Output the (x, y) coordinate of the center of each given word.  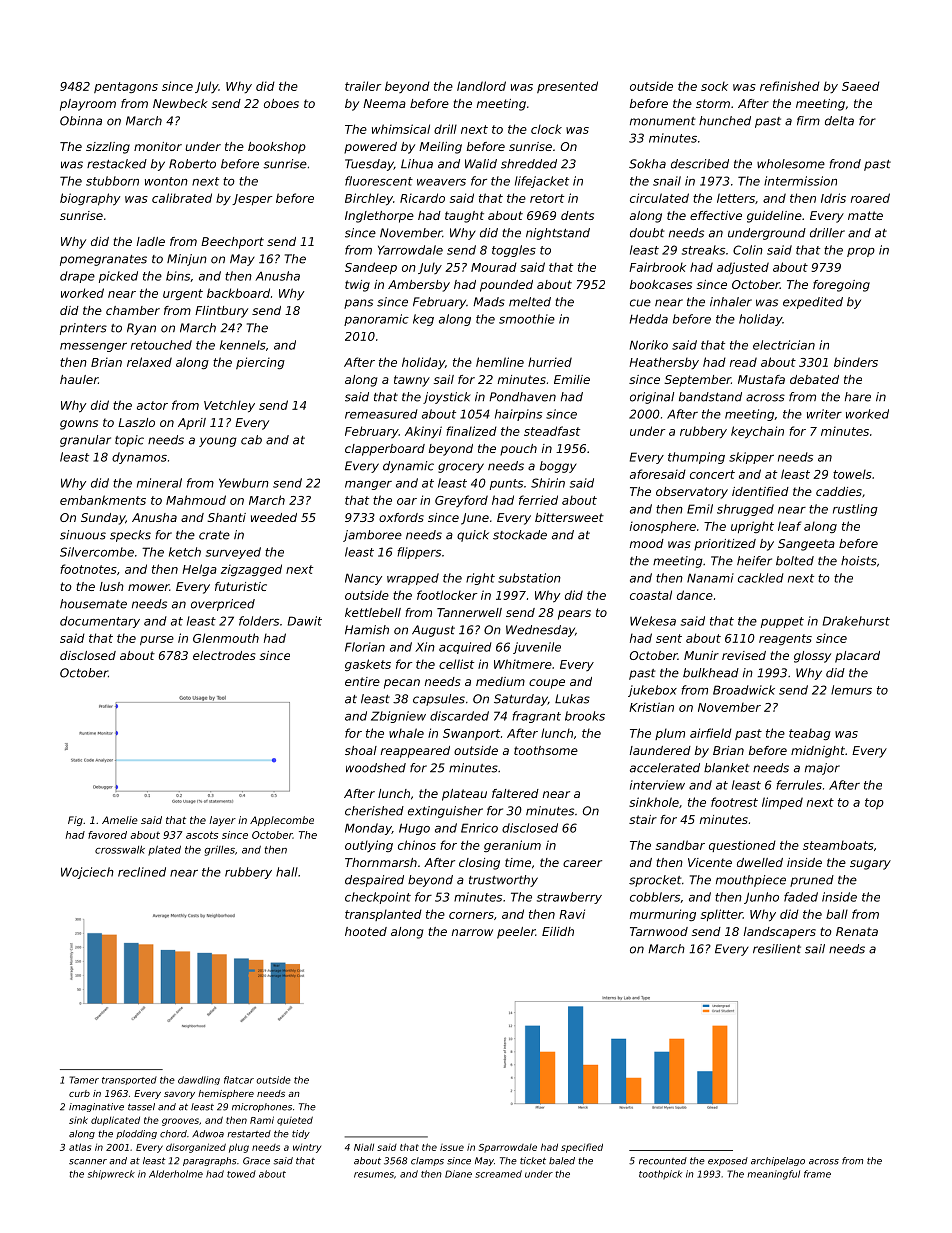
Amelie (120, 820)
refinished (790, 86)
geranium (512, 846)
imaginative (96, 1107)
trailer (363, 86)
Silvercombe (97, 552)
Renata (857, 931)
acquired (465, 648)
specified (582, 1148)
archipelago (778, 1161)
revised (744, 655)
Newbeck (180, 103)
